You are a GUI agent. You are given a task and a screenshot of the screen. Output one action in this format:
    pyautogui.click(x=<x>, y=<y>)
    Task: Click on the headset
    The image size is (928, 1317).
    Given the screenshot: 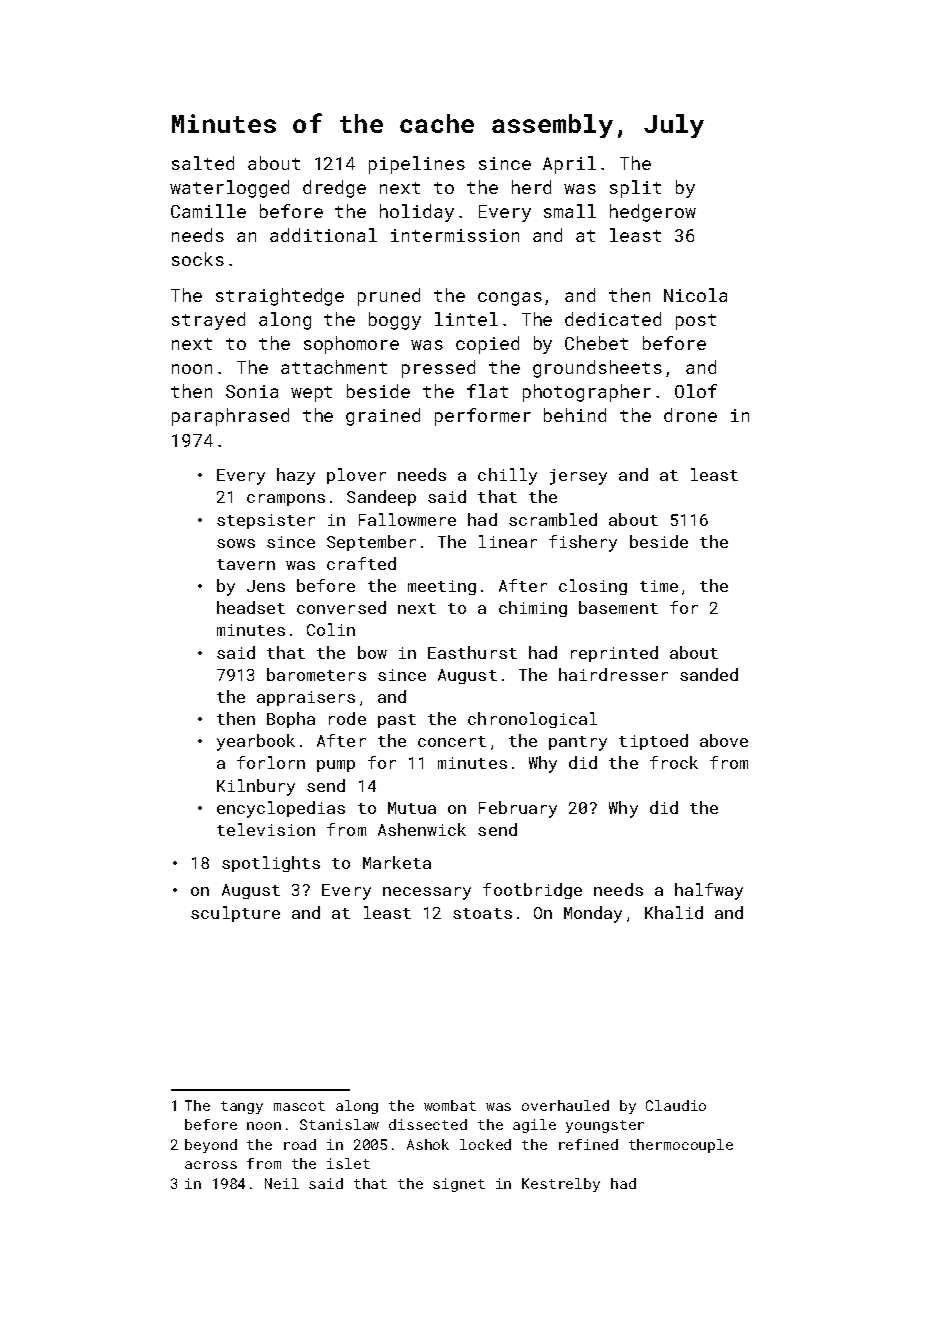 What is the action you would take?
    pyautogui.click(x=251, y=607)
